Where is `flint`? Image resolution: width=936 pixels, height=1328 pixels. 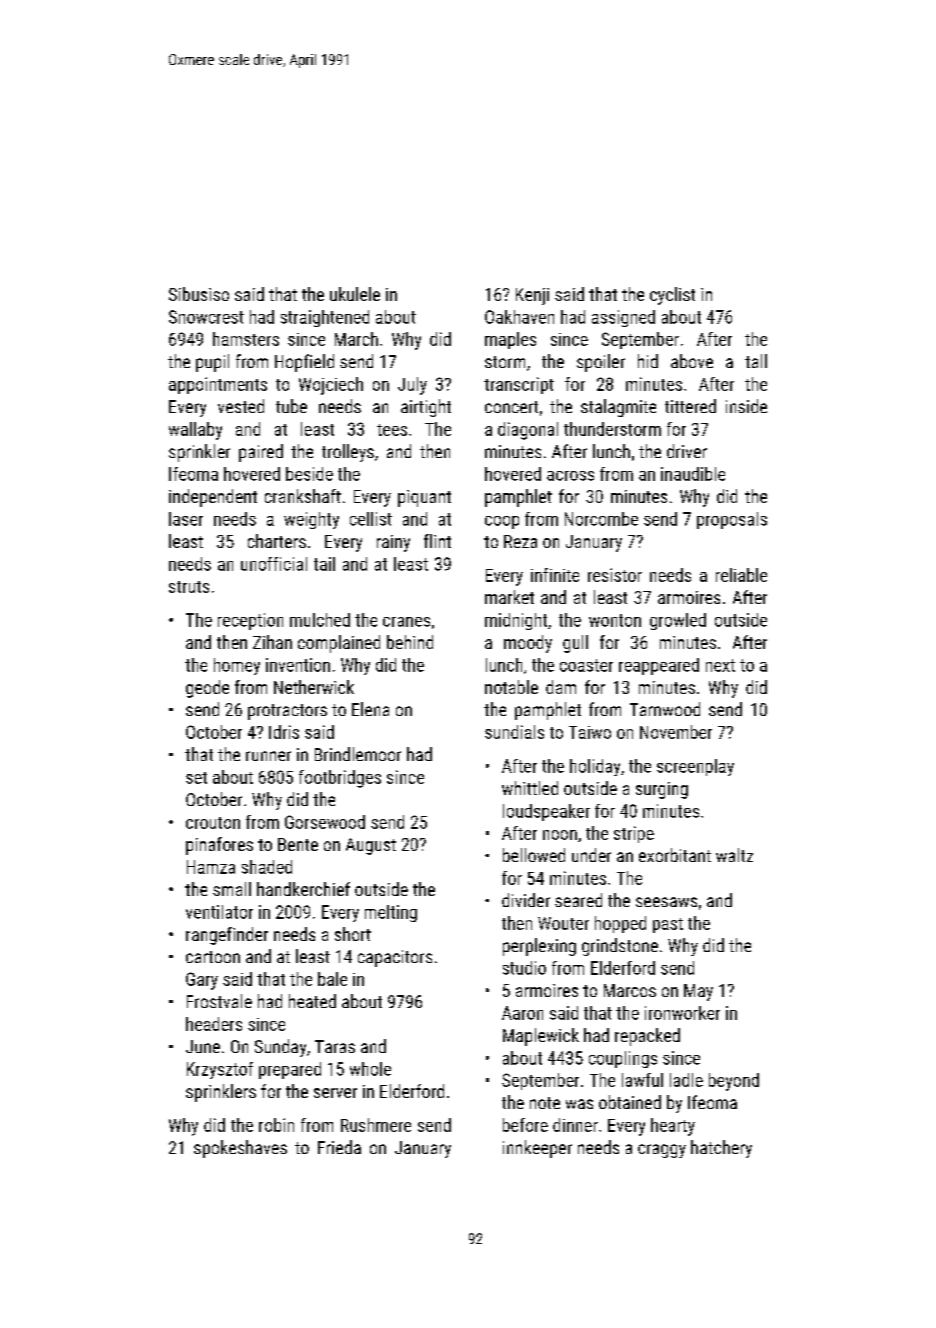
flint is located at coordinates (437, 541).
